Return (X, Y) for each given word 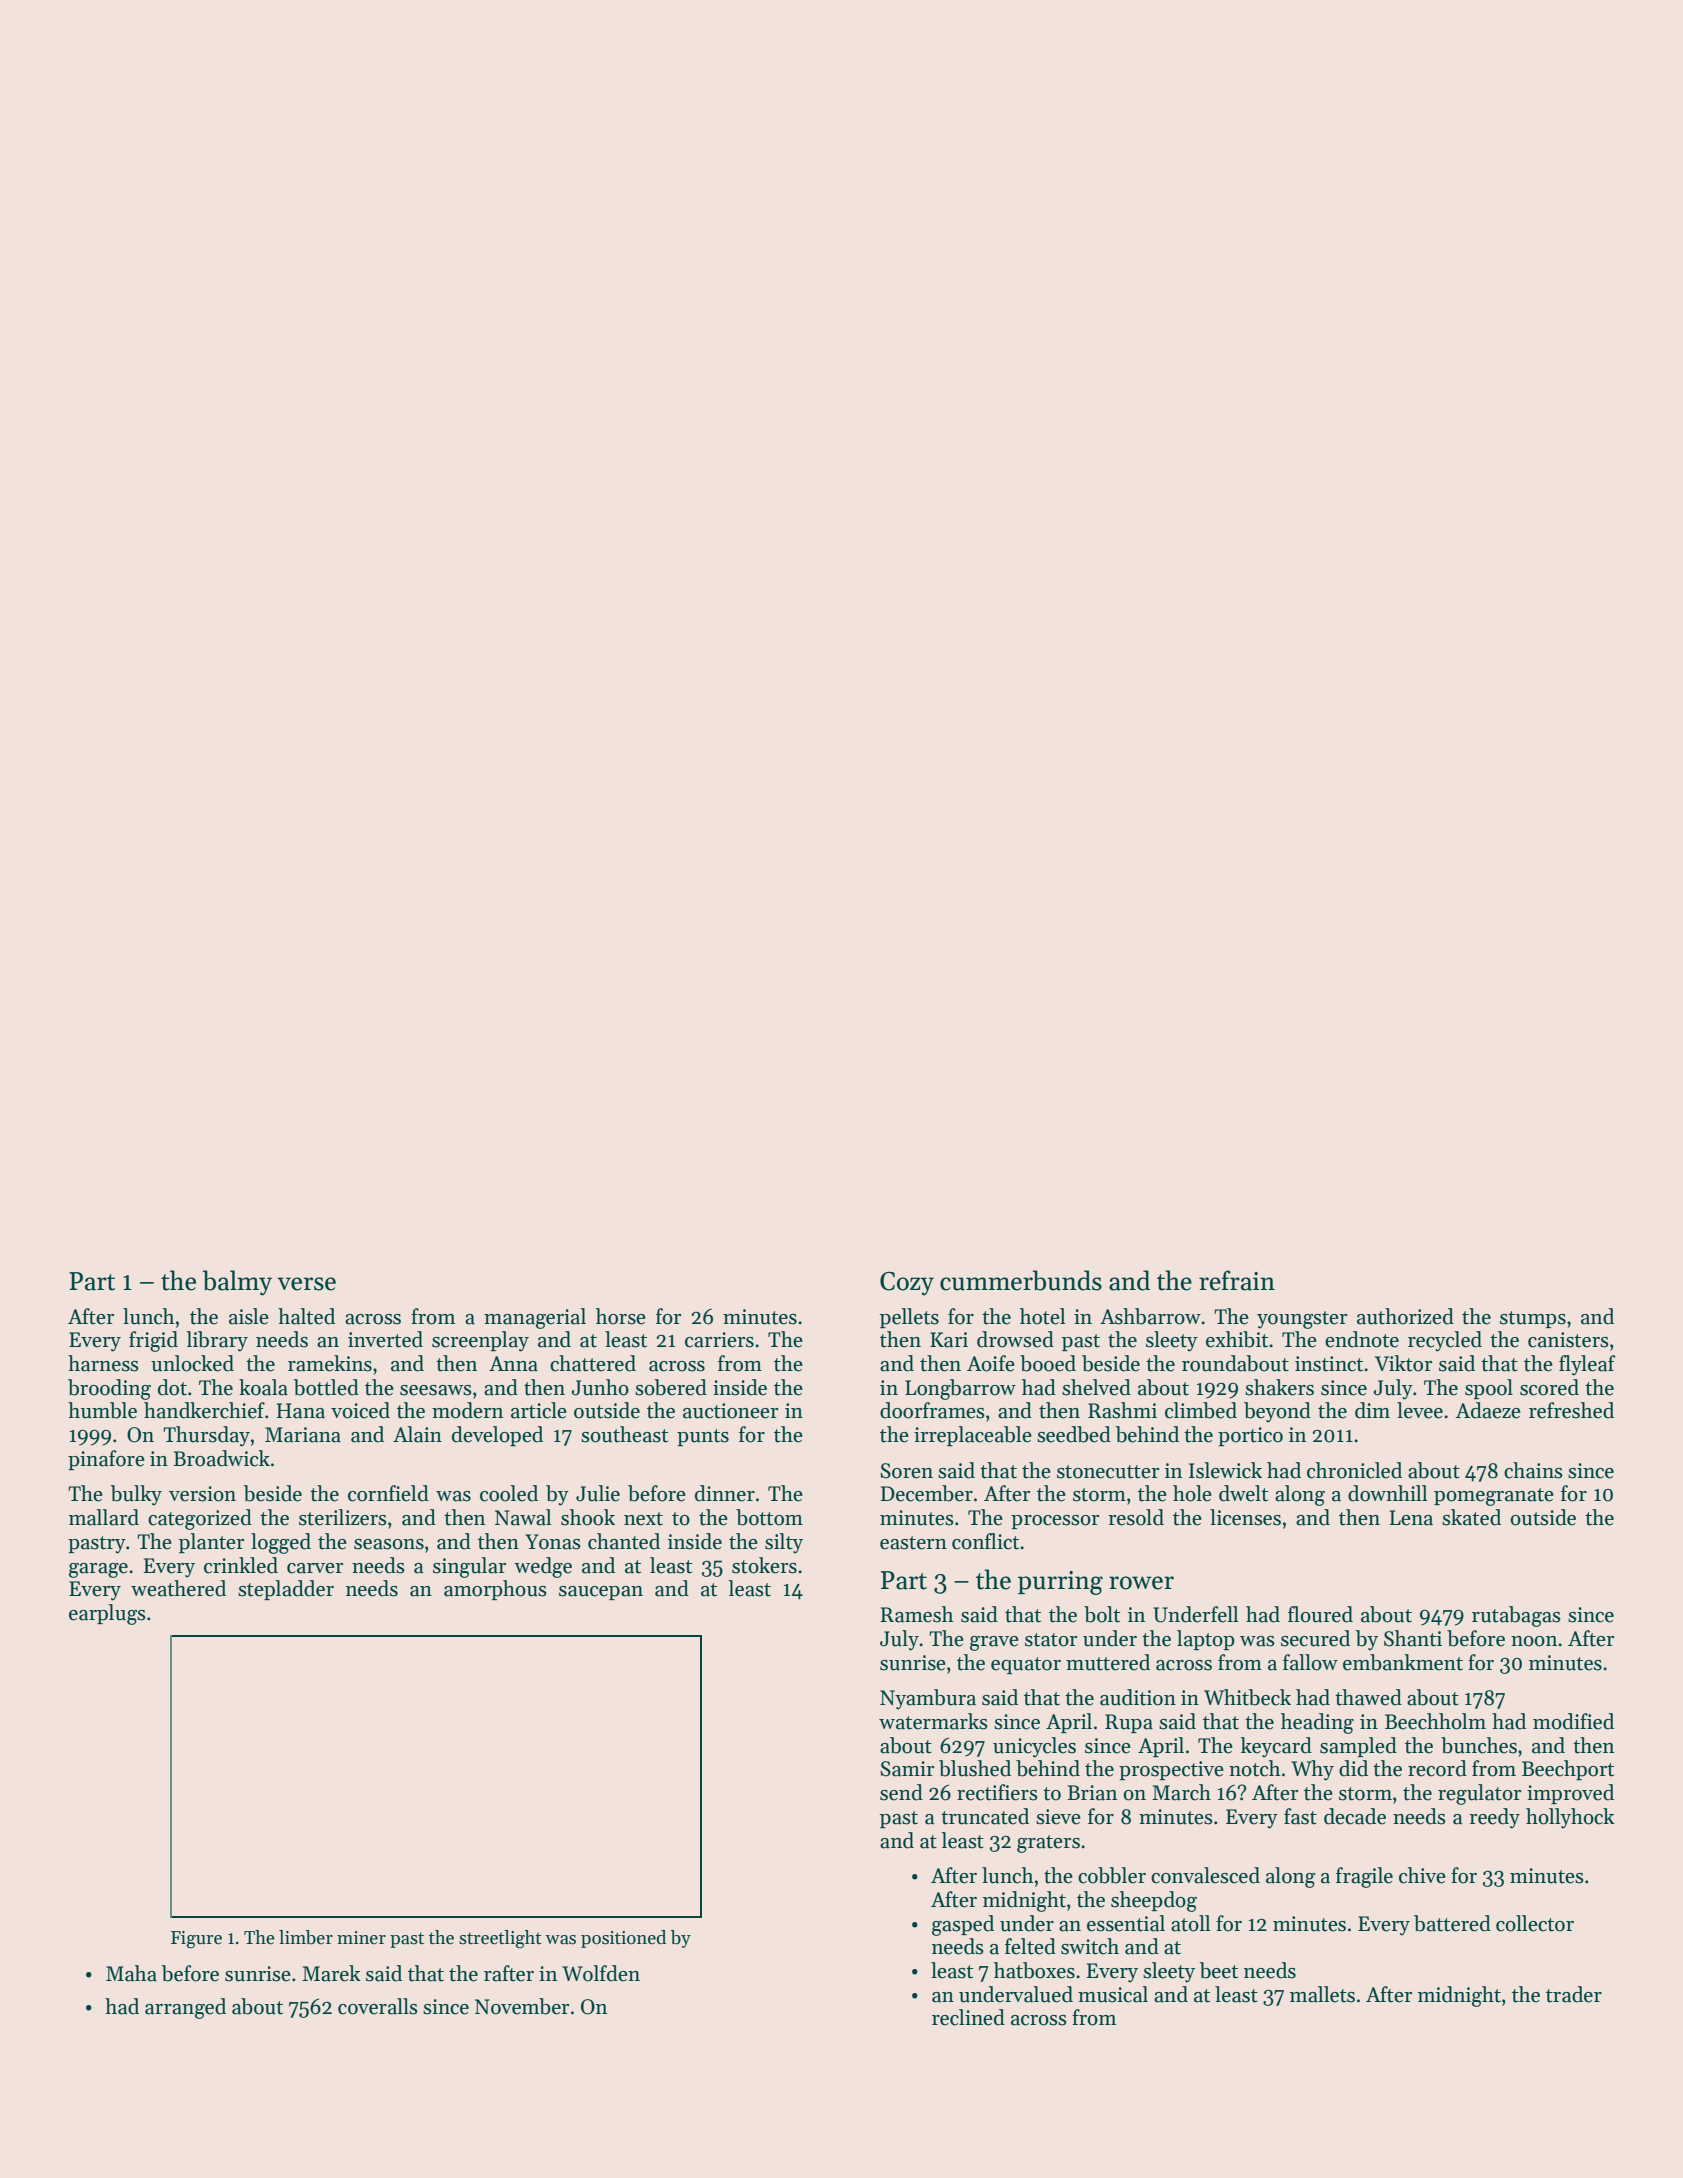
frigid (153, 1341)
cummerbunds (1021, 1280)
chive (1422, 1875)
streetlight (500, 1939)
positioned (623, 1939)
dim (1372, 1410)
